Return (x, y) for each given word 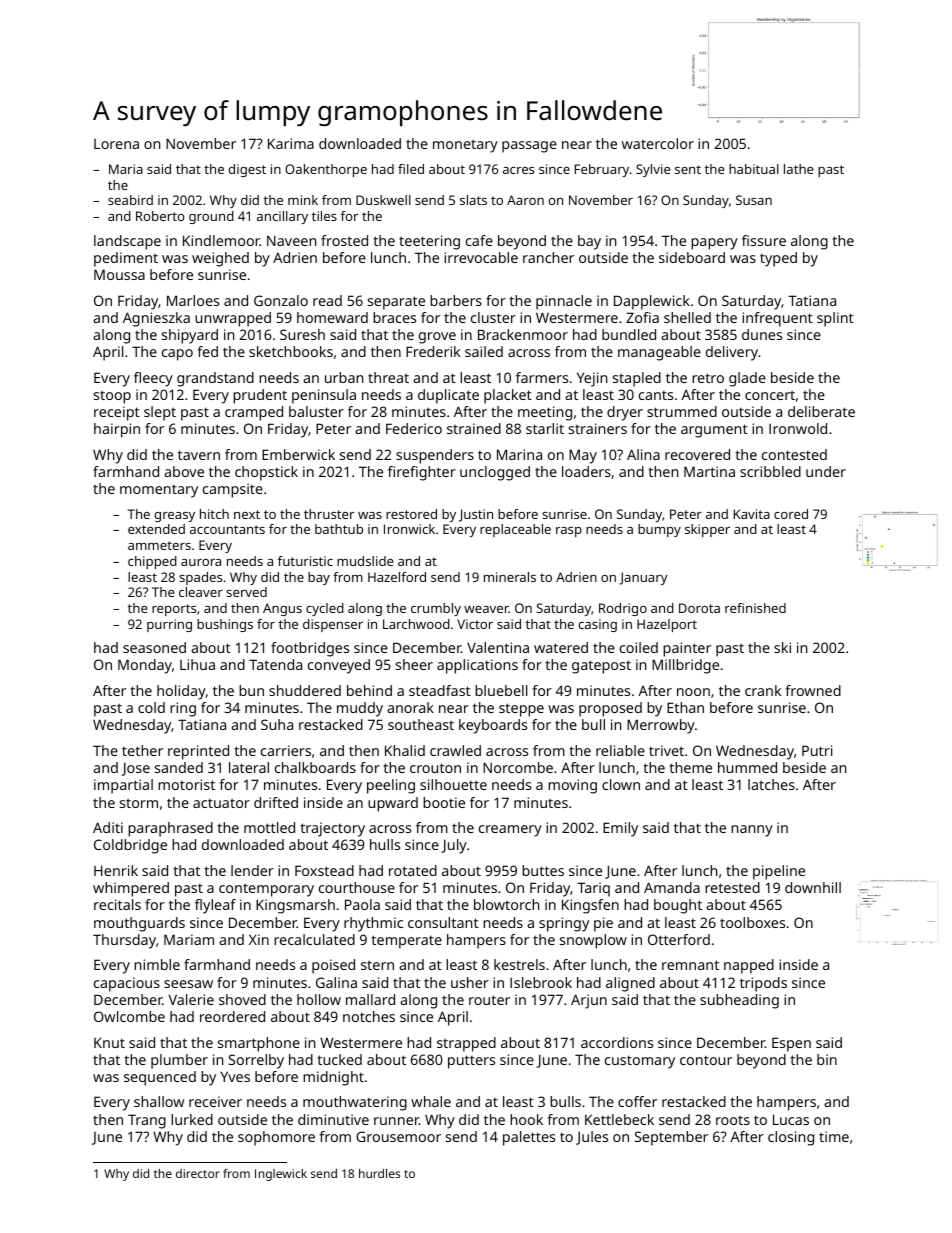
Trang (147, 1121)
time (834, 1136)
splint (835, 319)
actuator (221, 803)
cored (791, 514)
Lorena (116, 144)
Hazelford (397, 577)
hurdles (379, 1173)
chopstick (266, 473)
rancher (548, 257)
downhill (813, 887)
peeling (391, 786)
